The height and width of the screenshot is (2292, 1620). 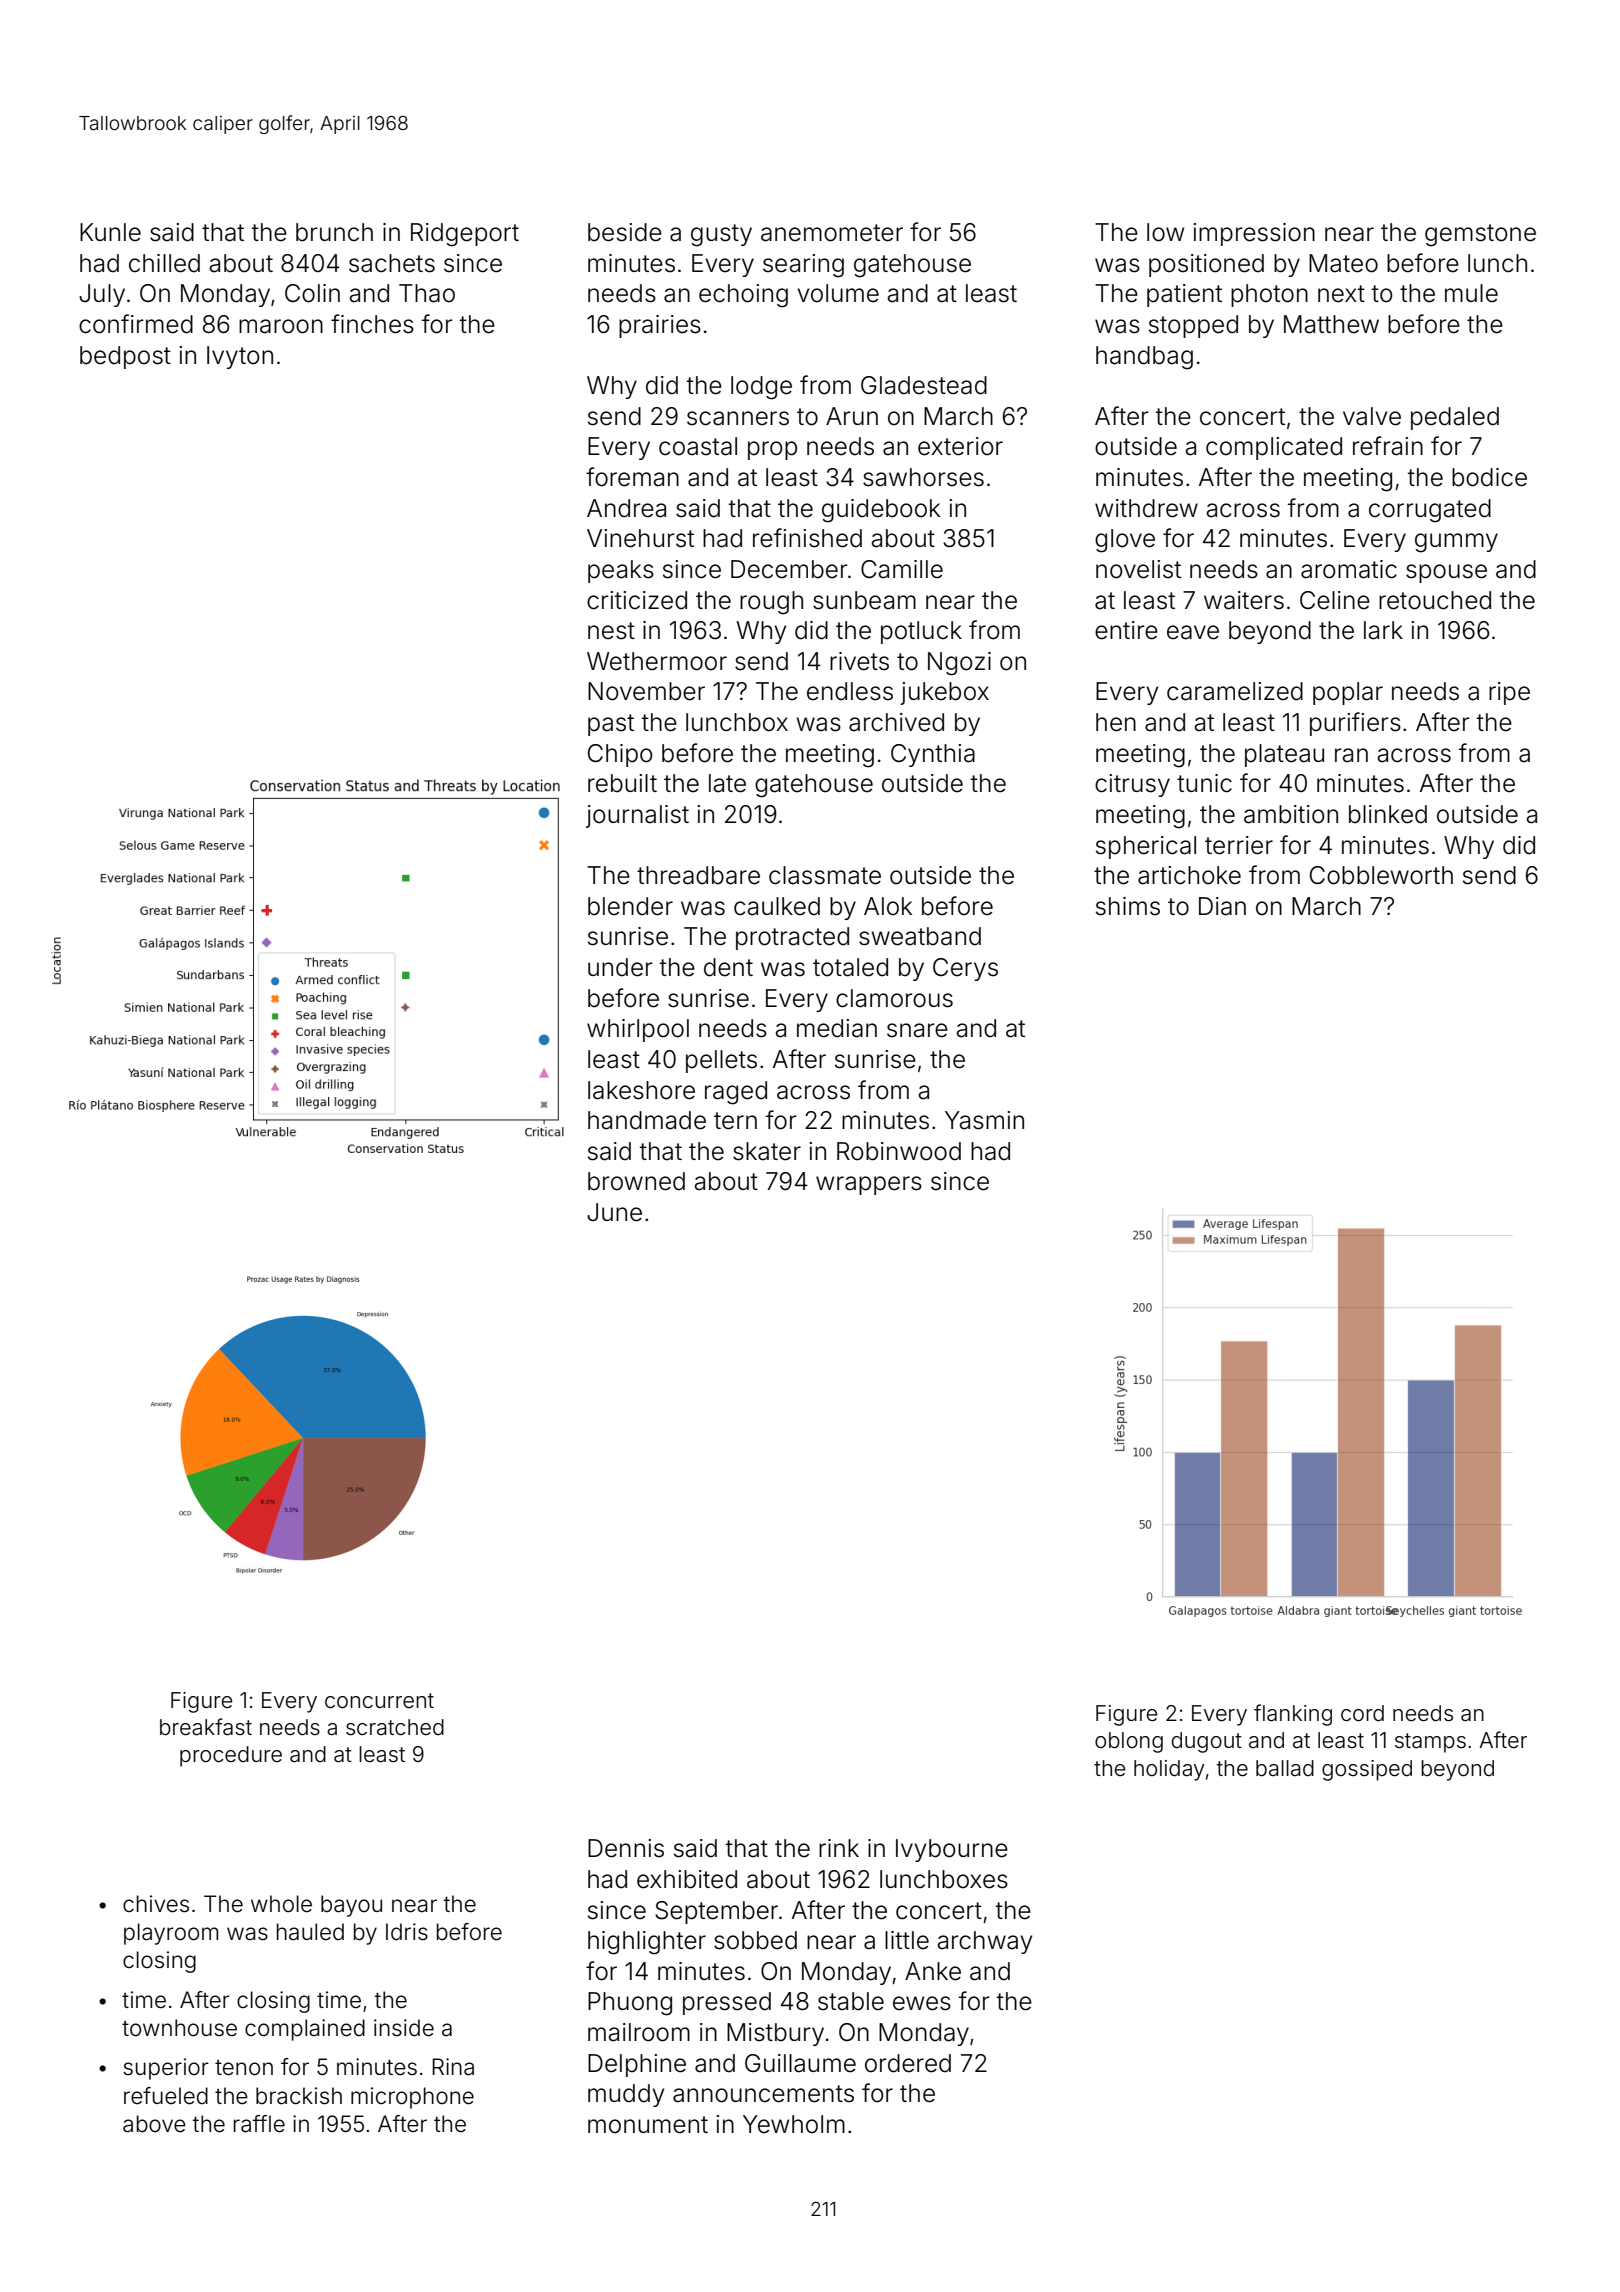 What do you see at coordinates (240, 357) in the screenshot?
I see `Ivyton` at bounding box center [240, 357].
